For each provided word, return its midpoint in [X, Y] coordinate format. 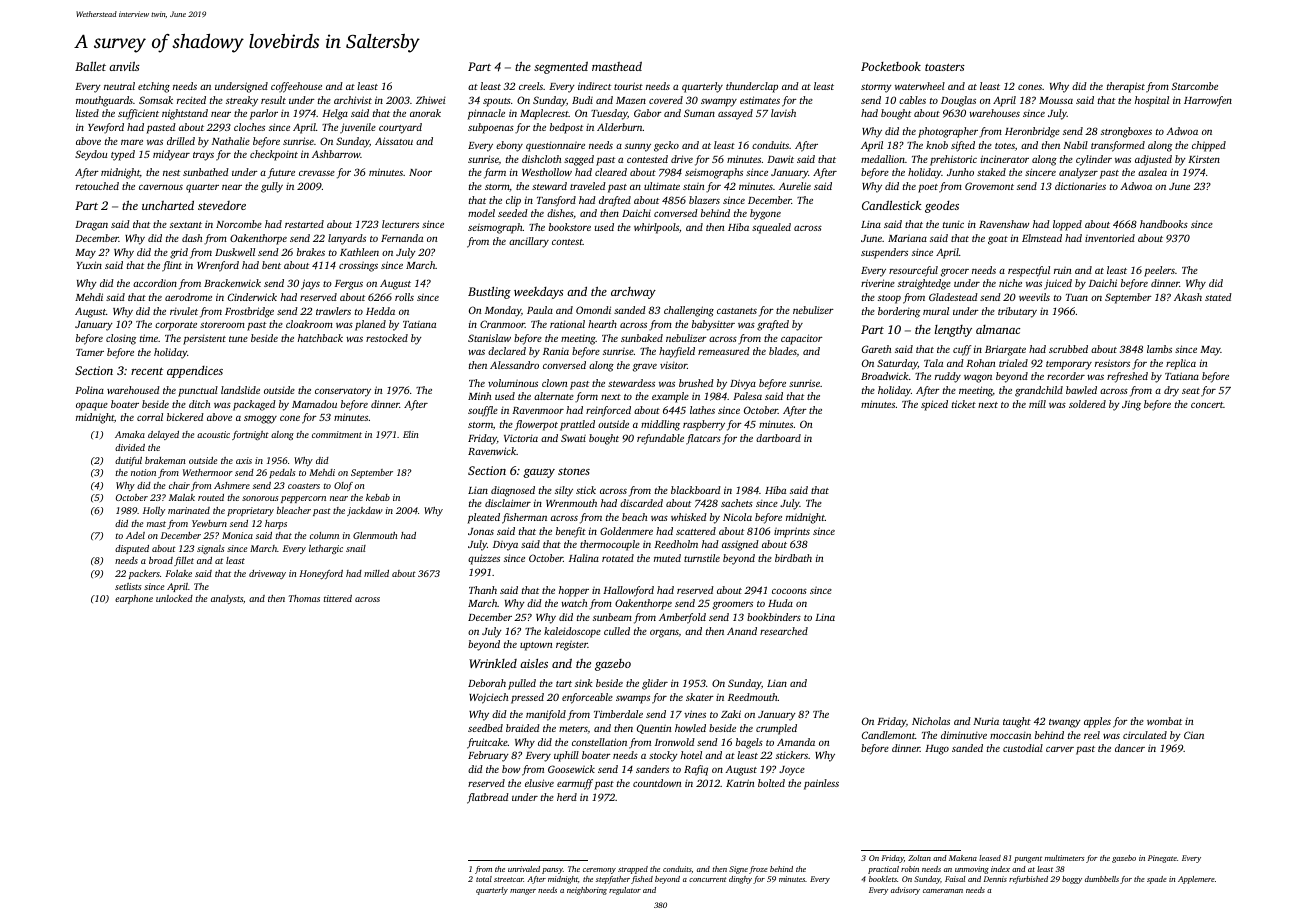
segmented [561, 67]
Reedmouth [753, 697]
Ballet [90, 66]
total [484, 879]
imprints [792, 532]
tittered [338, 598]
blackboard [696, 490]
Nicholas [931, 721]
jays [310, 284]
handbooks [1164, 224]
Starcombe [1195, 86]
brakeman [165, 460]
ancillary [529, 242]
